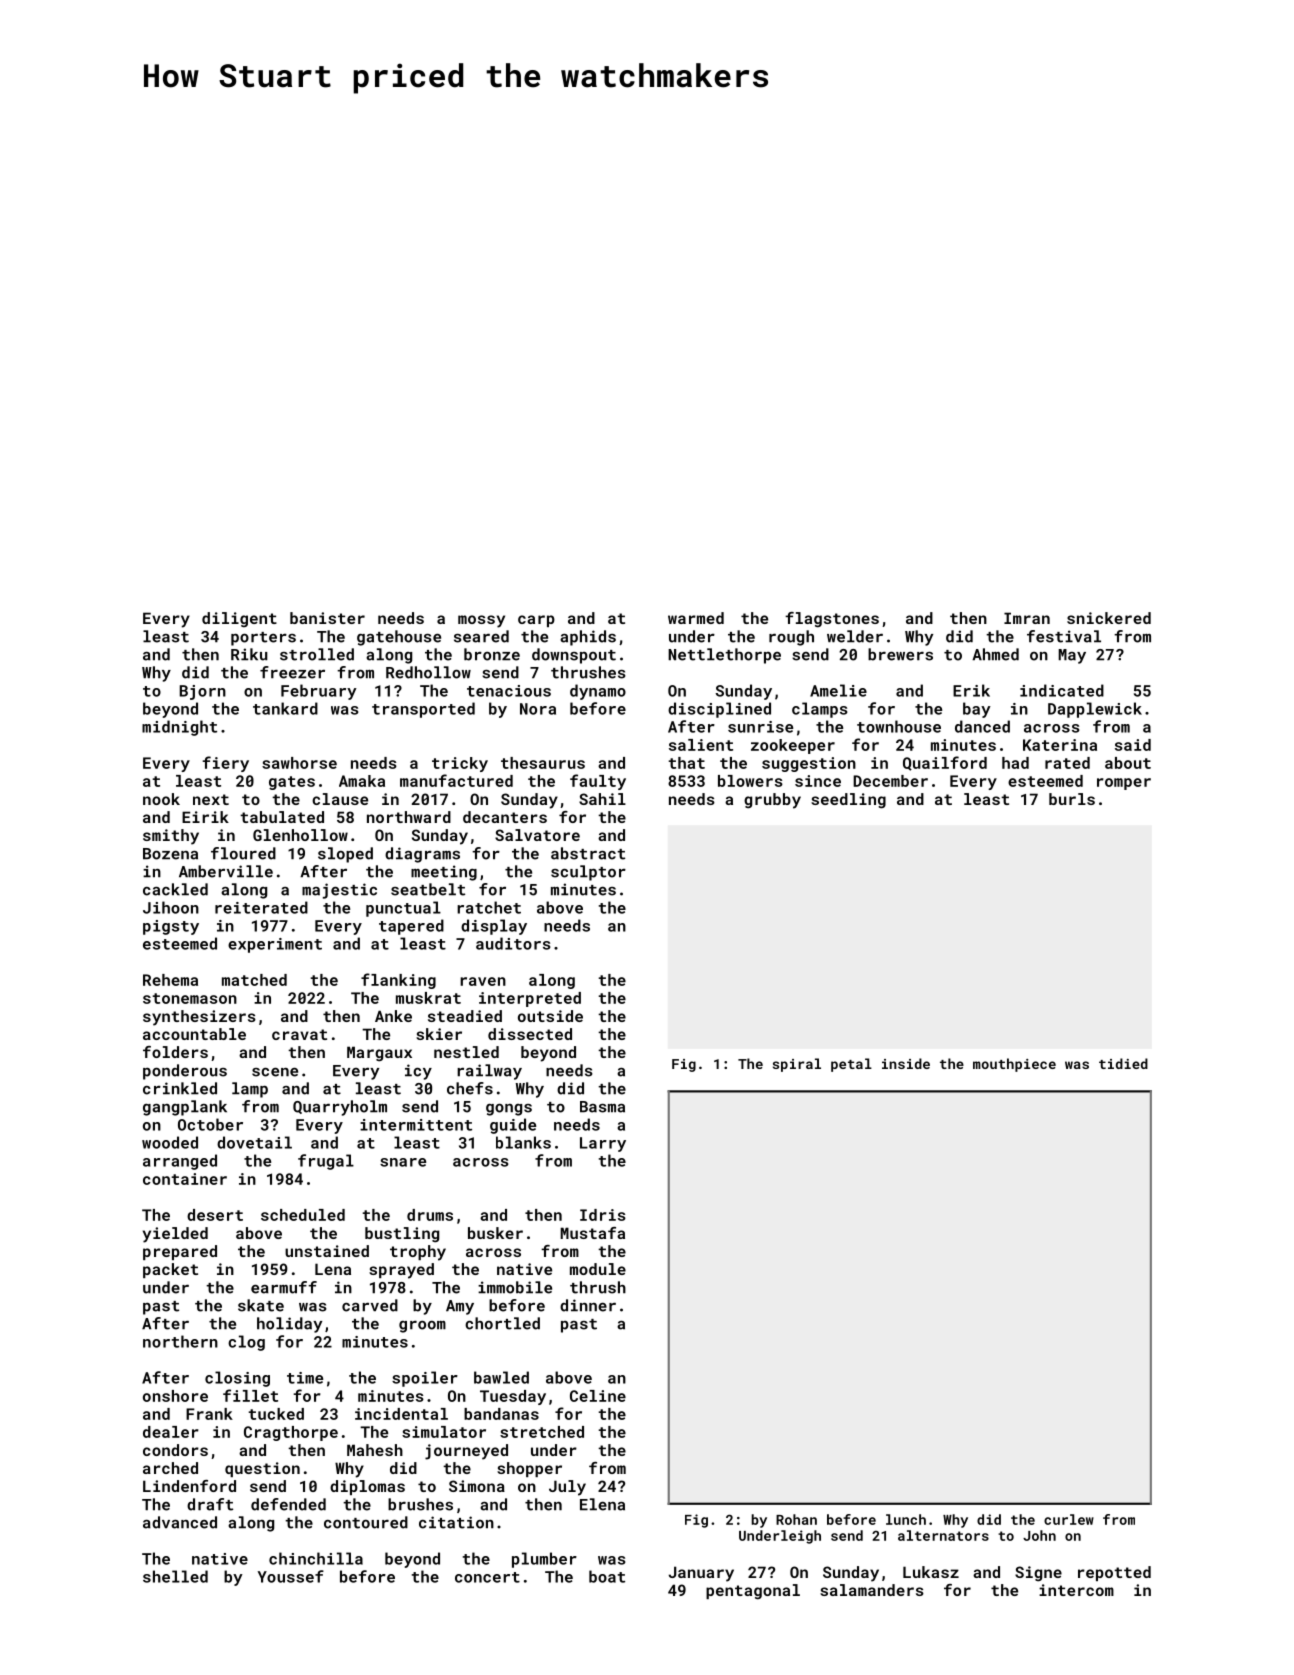  What do you see at coordinates (603, 1215) in the screenshot?
I see `Idris` at bounding box center [603, 1215].
